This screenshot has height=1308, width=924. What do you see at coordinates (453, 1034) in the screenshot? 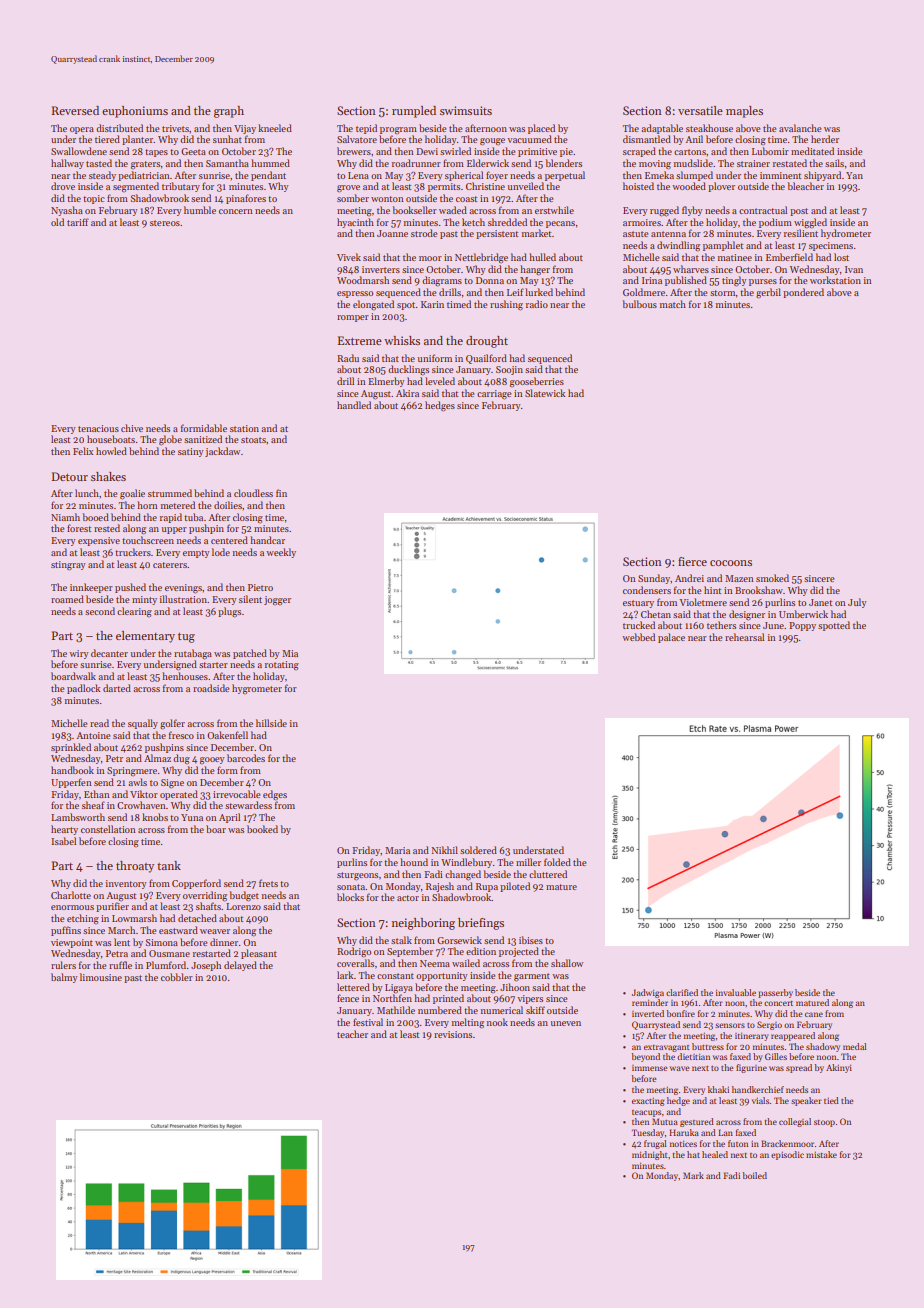
I see `revisions` at bounding box center [453, 1034].
